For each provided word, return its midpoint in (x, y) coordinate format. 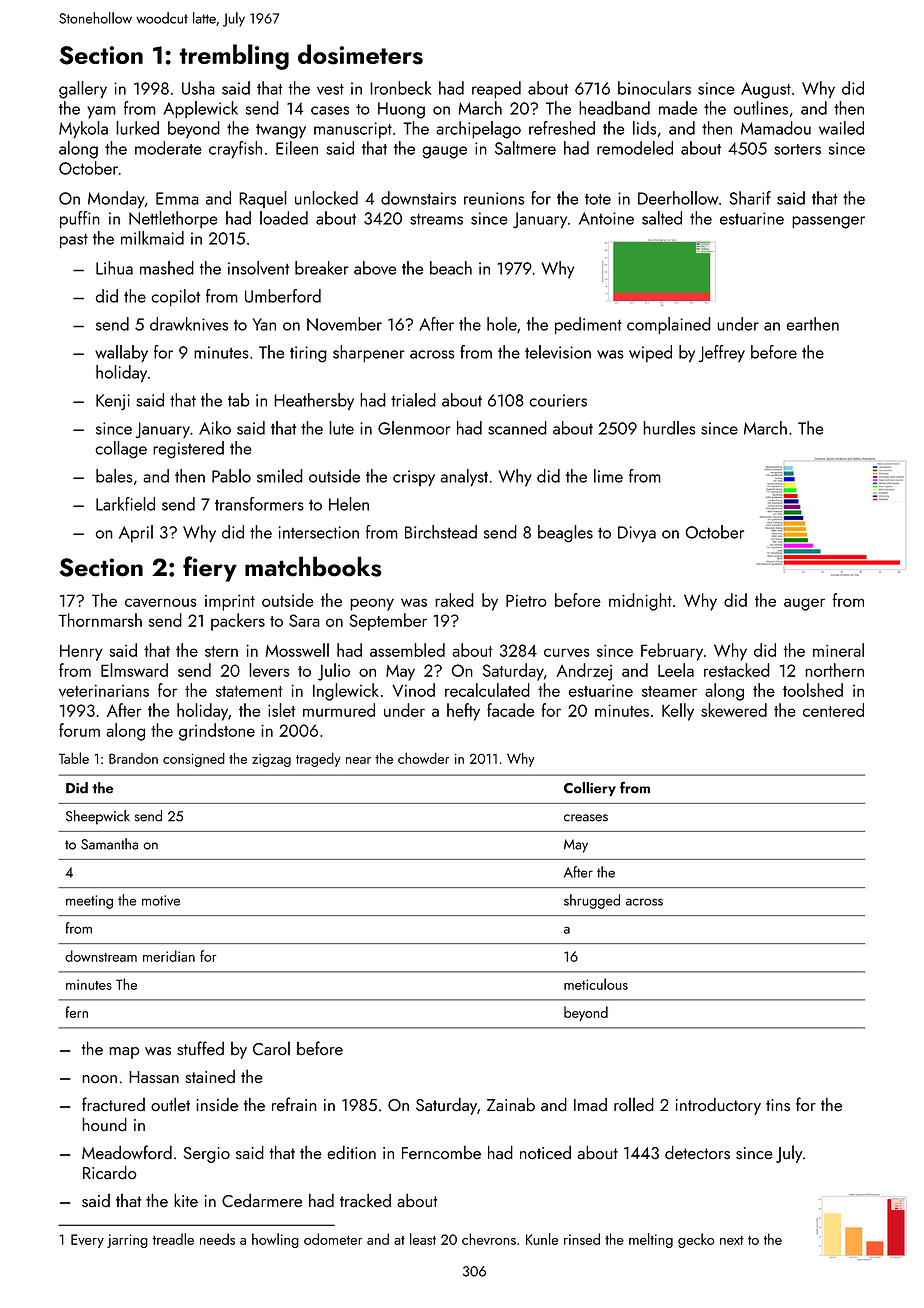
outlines (761, 108)
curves (567, 652)
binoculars (654, 88)
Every (87, 1241)
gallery (83, 90)
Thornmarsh (100, 620)
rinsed (582, 1239)
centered (833, 710)
